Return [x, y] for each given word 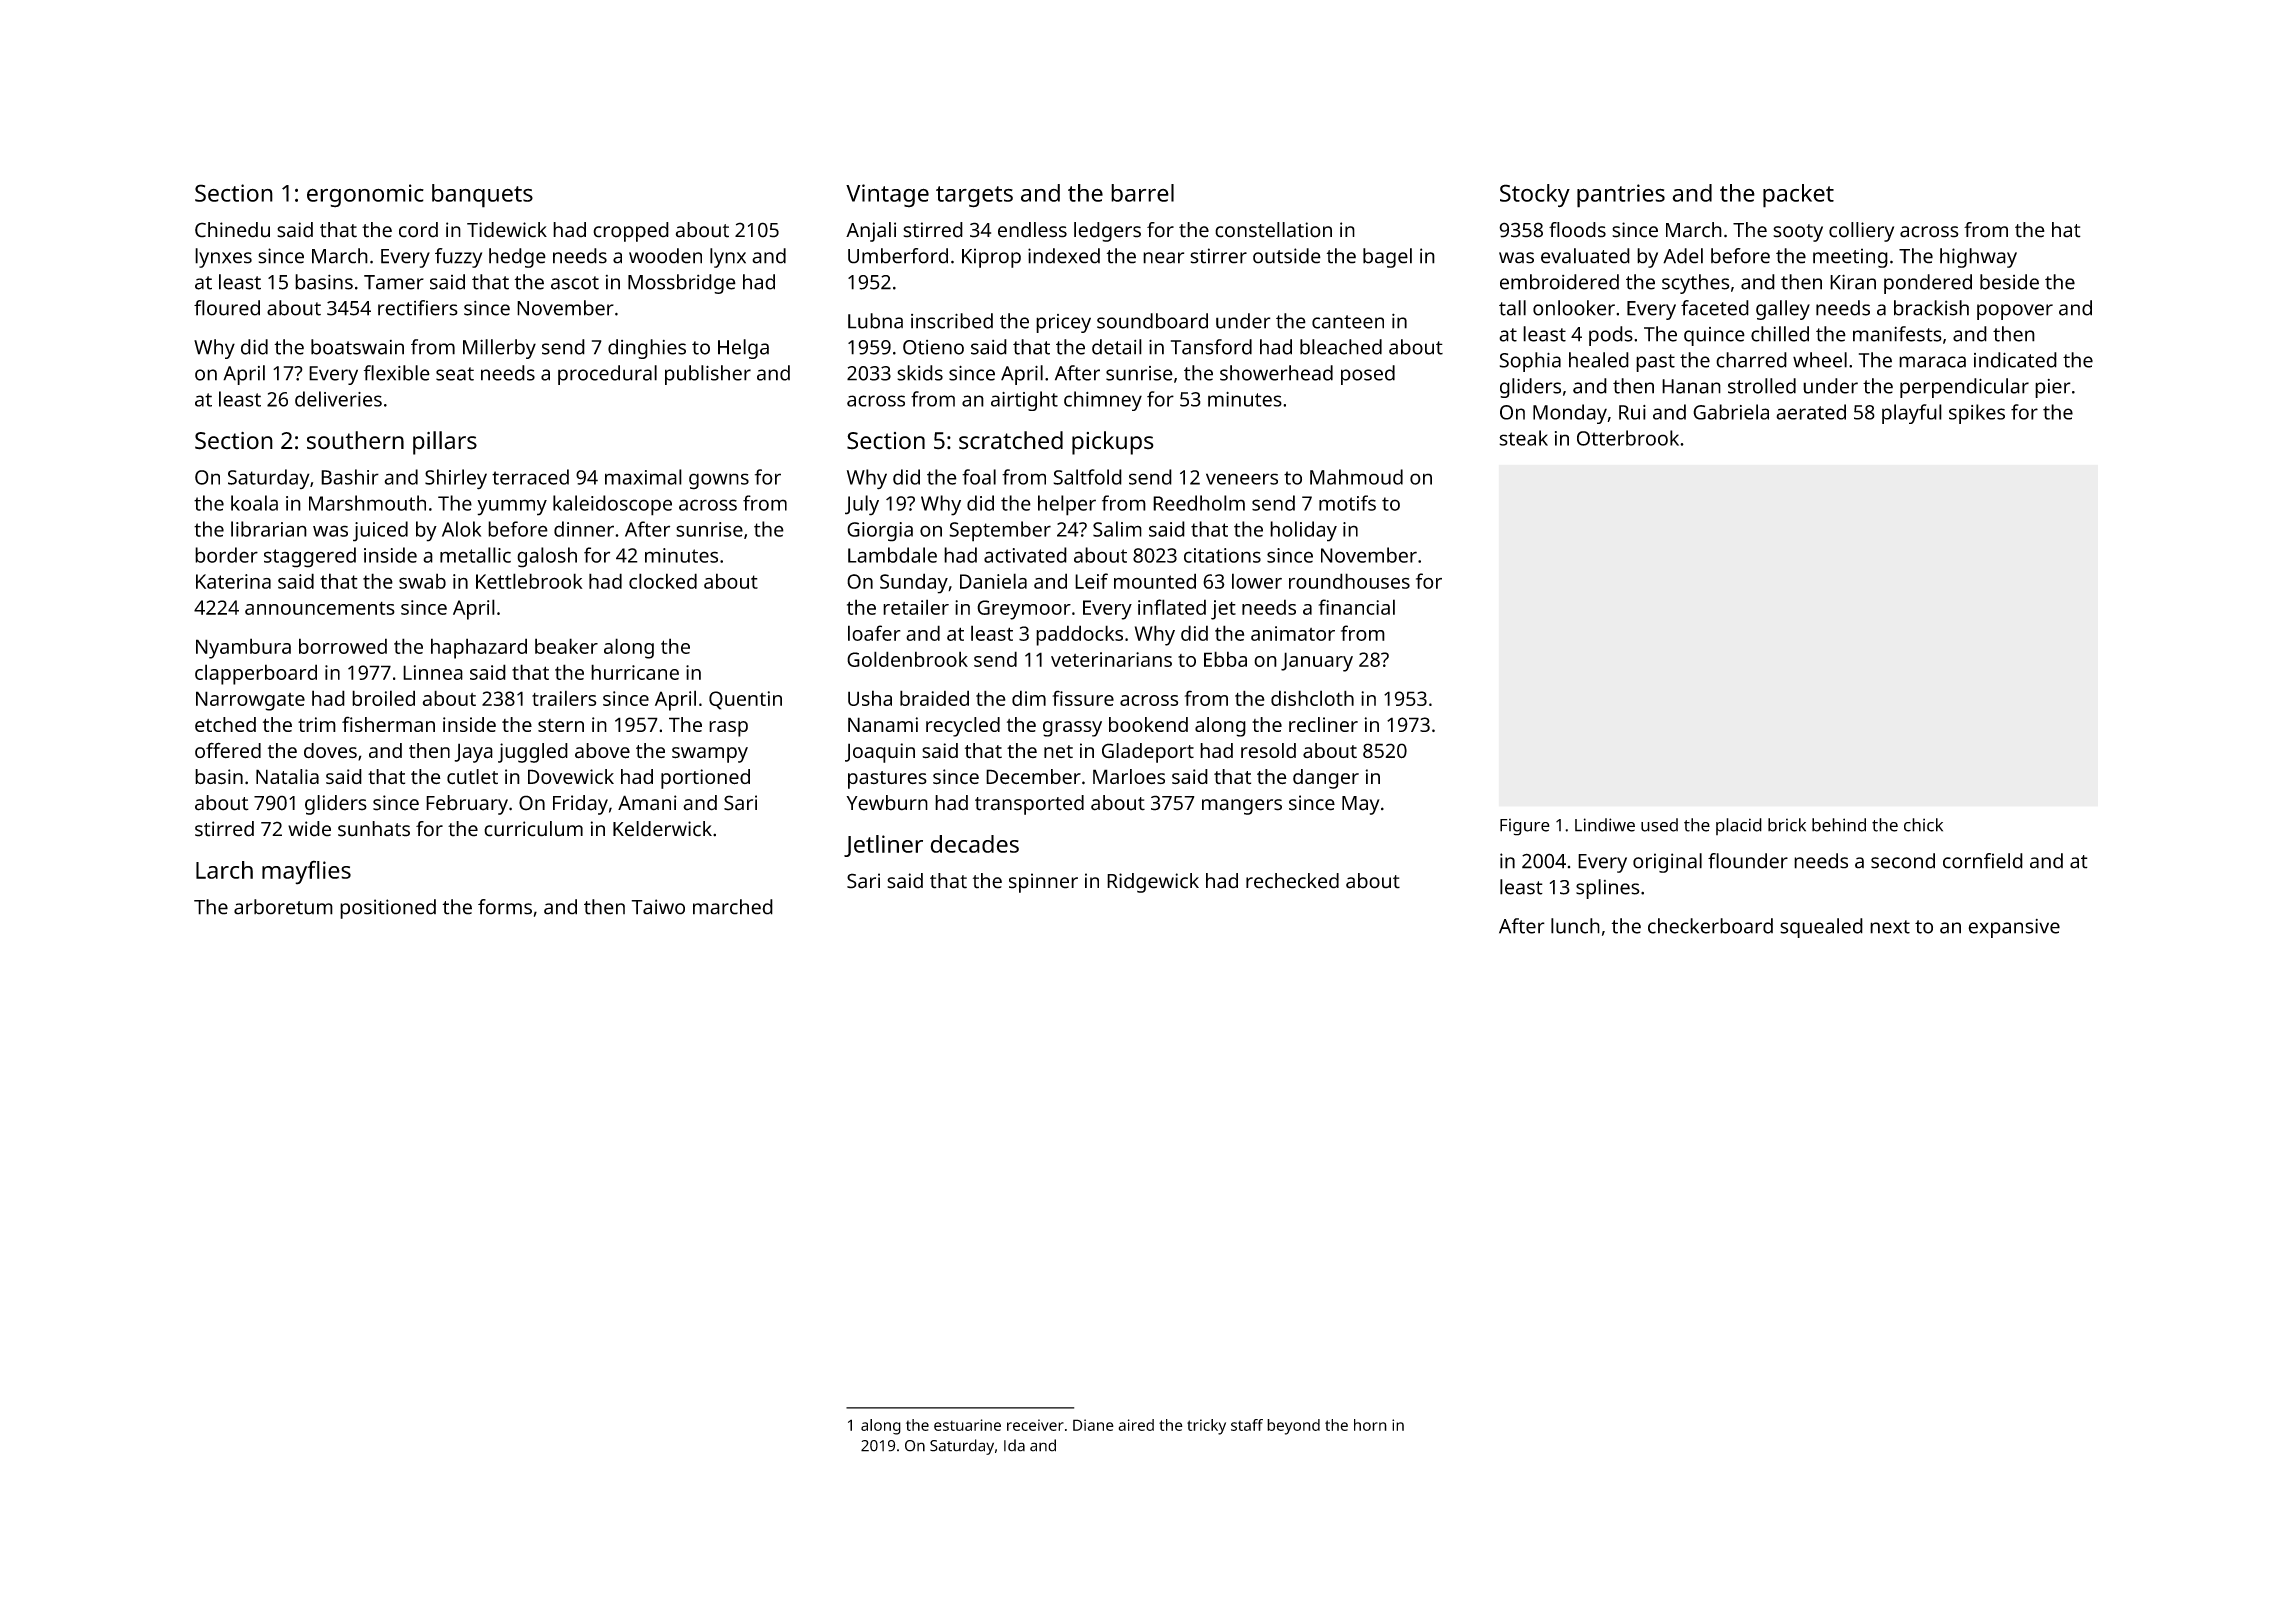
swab [422, 581]
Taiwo [658, 907]
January [1317, 662]
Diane [1093, 1425]
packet [1798, 196]
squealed [1821, 928]
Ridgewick [1153, 883]
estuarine [967, 1425]
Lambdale [892, 555]
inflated [1172, 607]
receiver [1035, 1425]
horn [1370, 1425]
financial [1356, 607]
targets [974, 197]
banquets [482, 196]
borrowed [343, 646]
